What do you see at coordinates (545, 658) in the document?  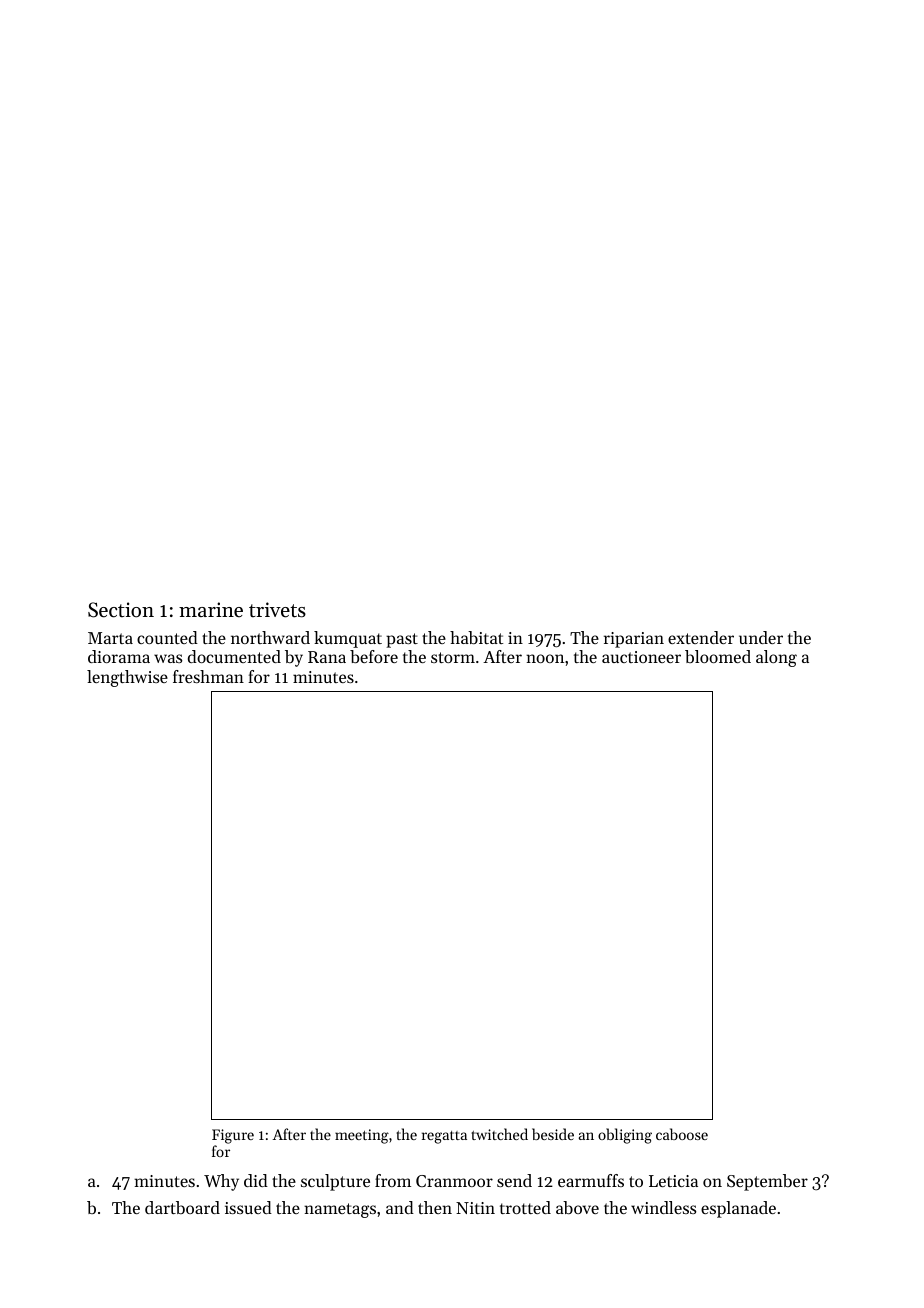 I see `noon` at bounding box center [545, 658].
